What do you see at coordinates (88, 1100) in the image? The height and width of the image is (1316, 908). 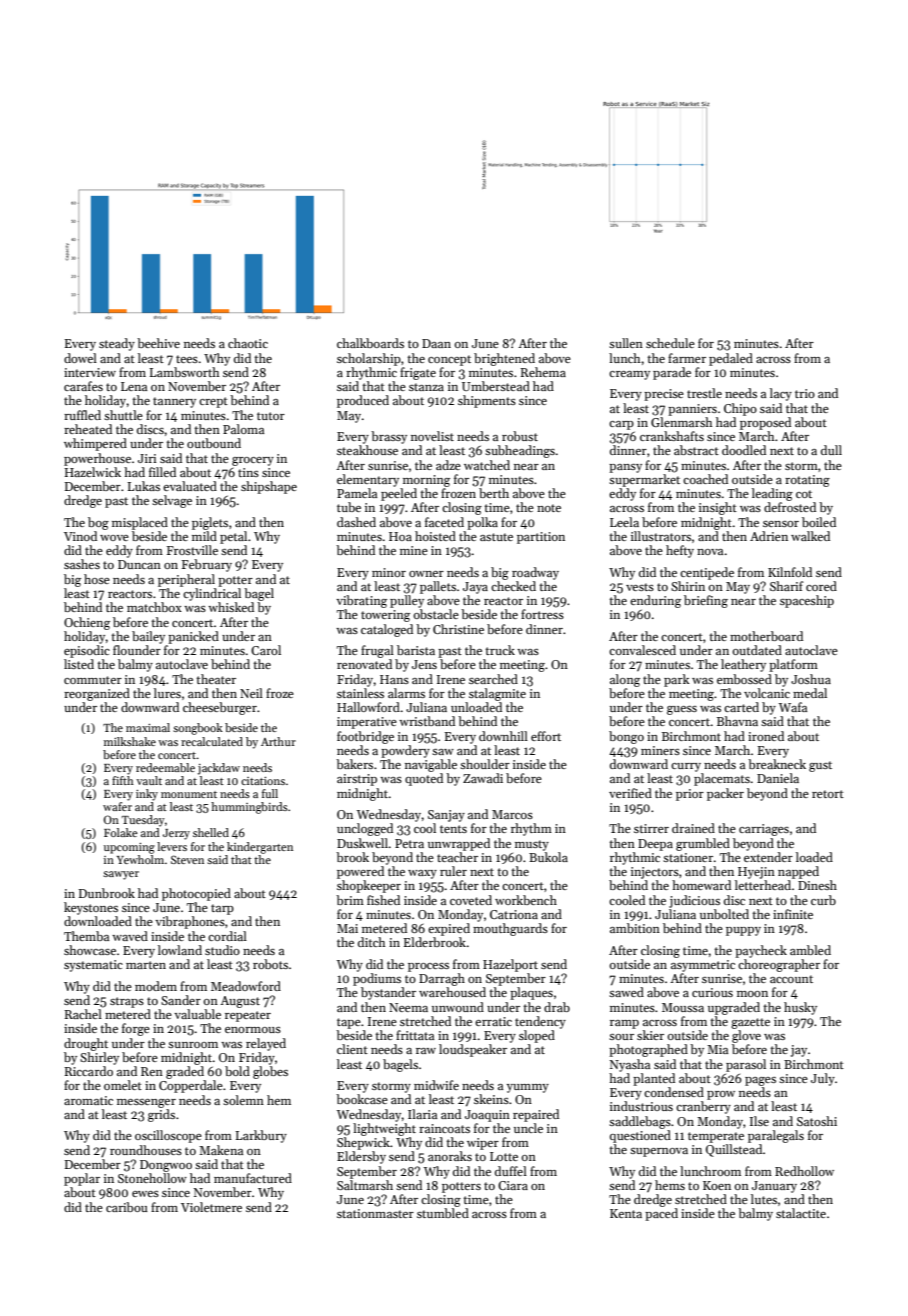 I see `aromatic` at bounding box center [88, 1100].
